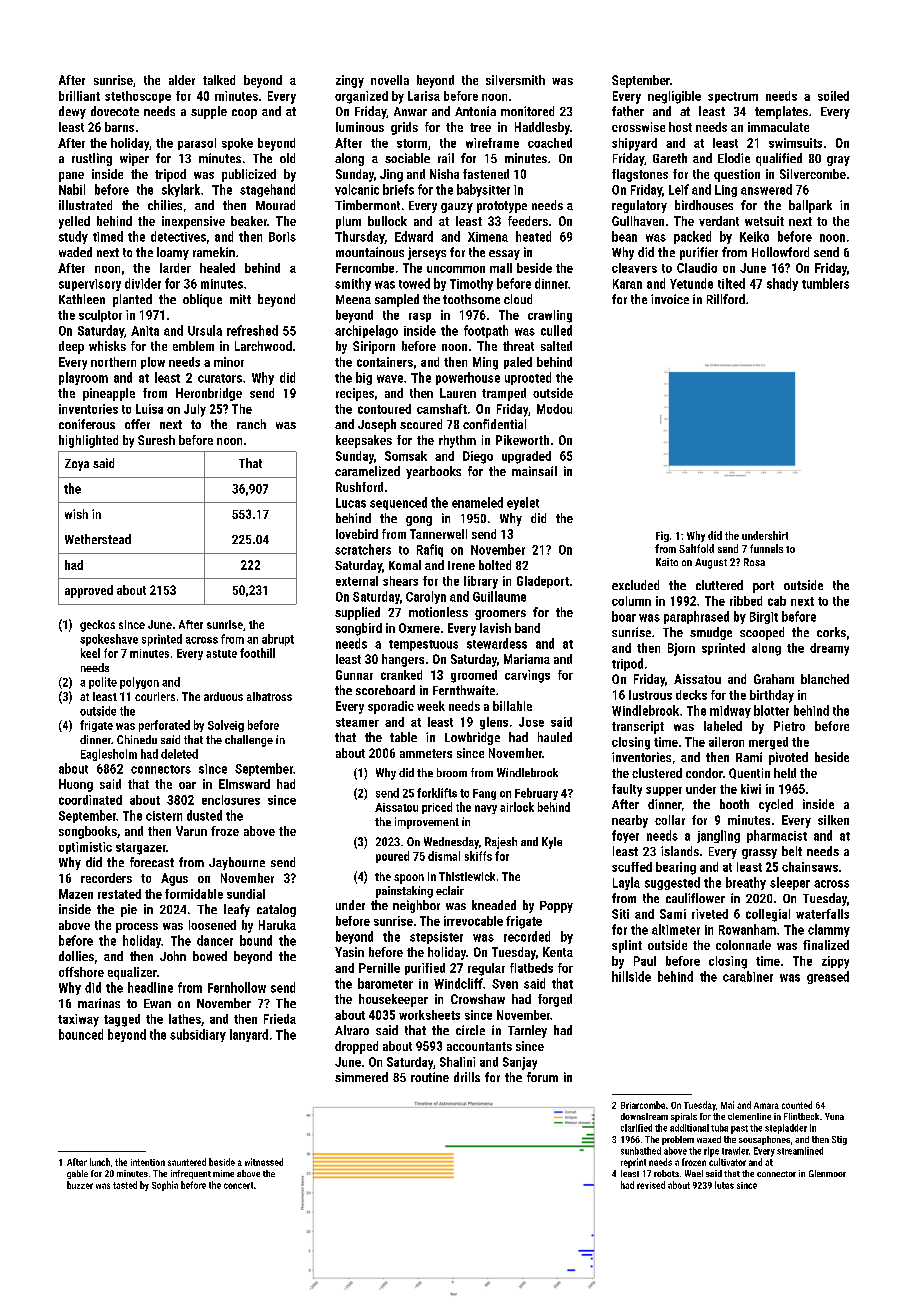 The height and width of the screenshot is (1316, 908). What do you see at coordinates (76, 785) in the screenshot?
I see `Huong` at bounding box center [76, 785].
